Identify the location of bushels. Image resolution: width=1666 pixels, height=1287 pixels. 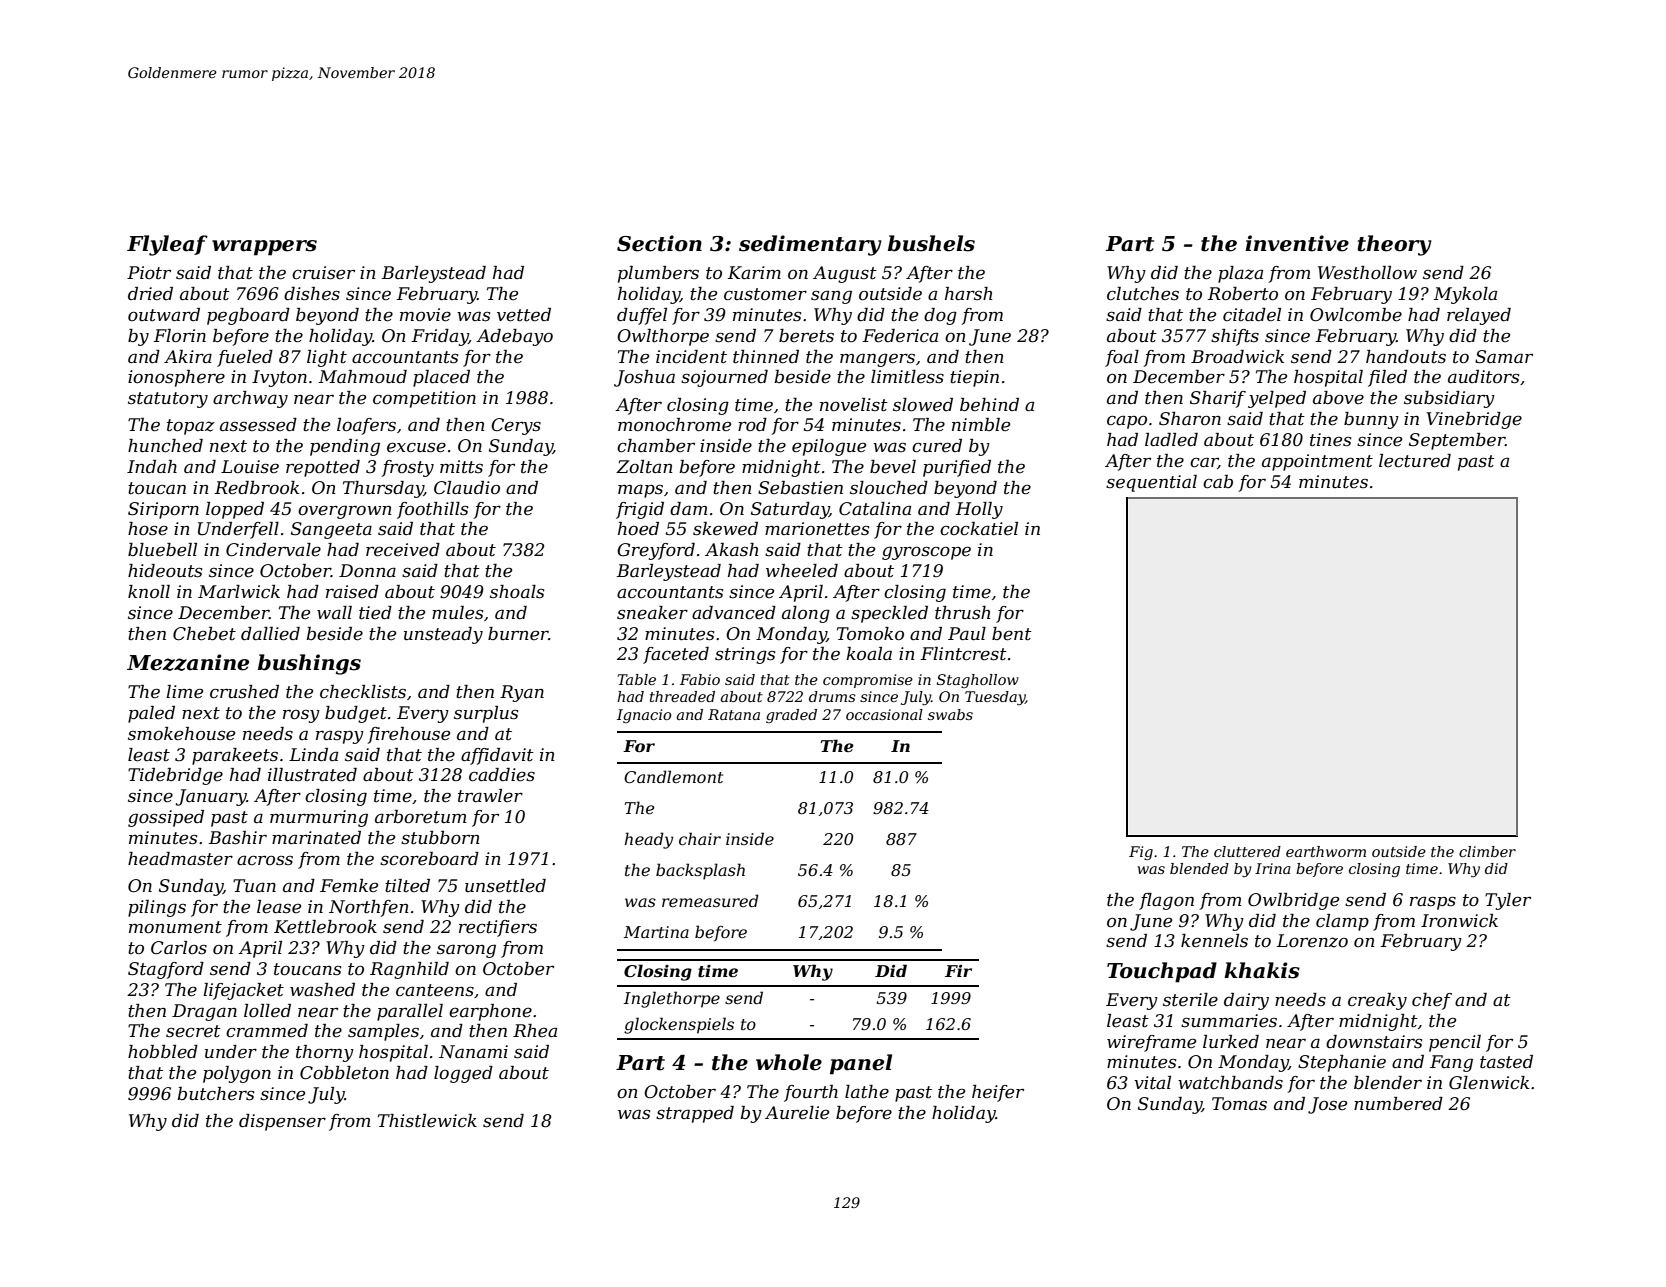
(931, 243).
